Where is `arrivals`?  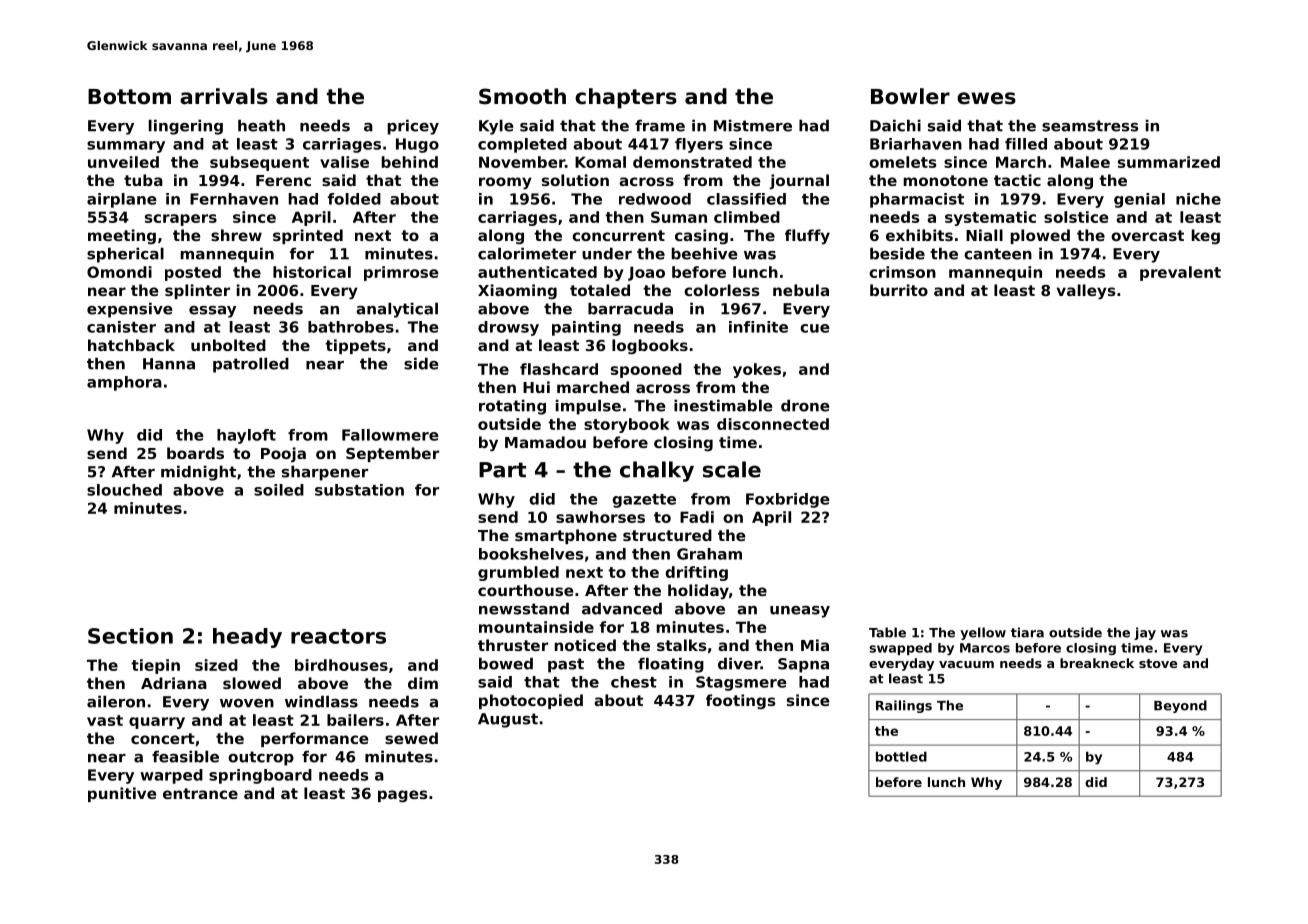
arrivals is located at coordinates (224, 96).
